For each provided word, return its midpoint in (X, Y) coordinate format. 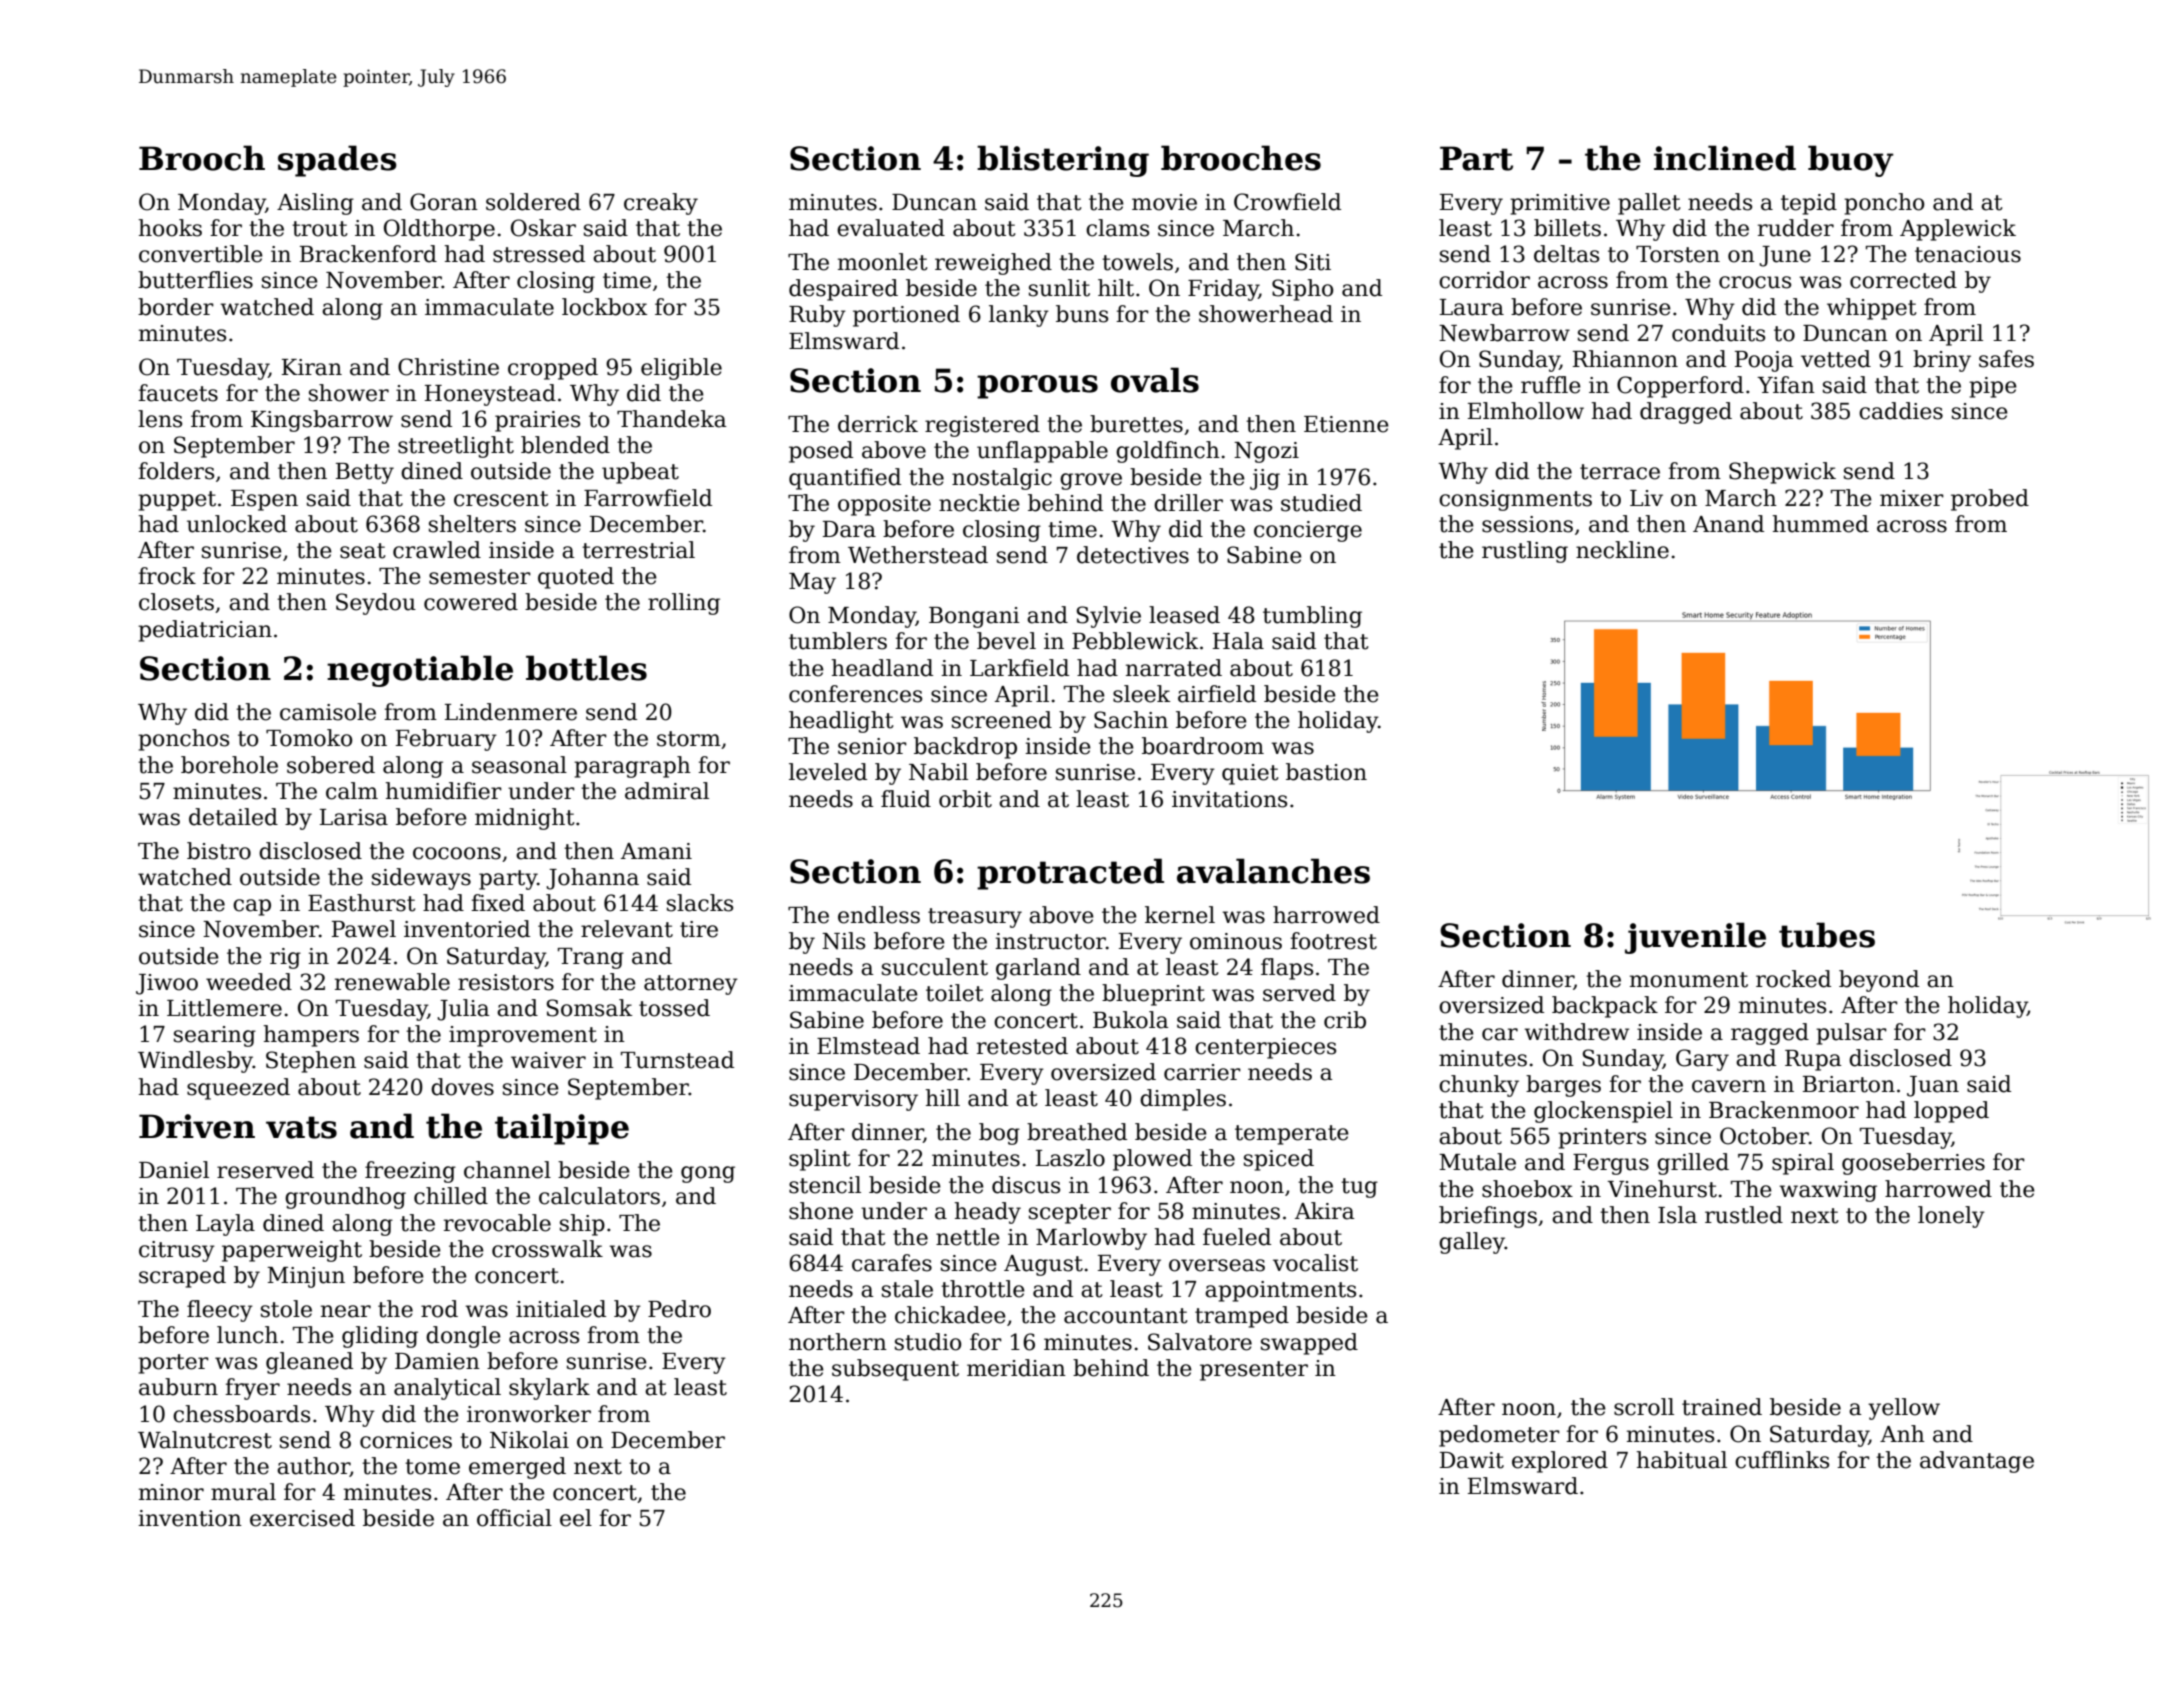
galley (1472, 1243)
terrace (1620, 472)
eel (576, 1518)
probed (1990, 500)
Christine (448, 367)
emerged (517, 1468)
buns (1082, 314)
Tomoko (309, 738)
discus (1026, 1185)
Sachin (1131, 720)
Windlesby (195, 1062)
